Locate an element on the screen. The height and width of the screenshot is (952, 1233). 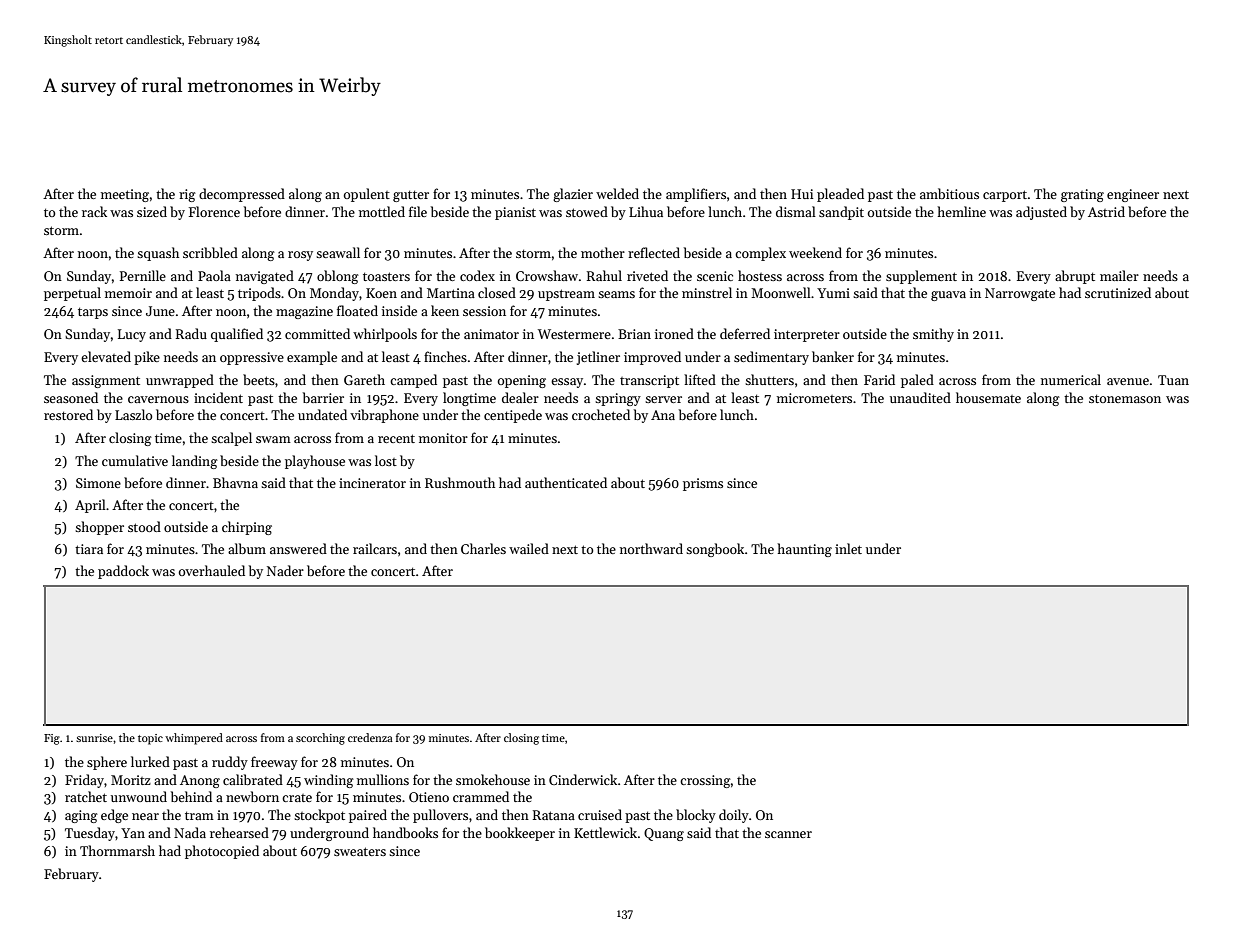
meeting is located at coordinates (125, 195).
